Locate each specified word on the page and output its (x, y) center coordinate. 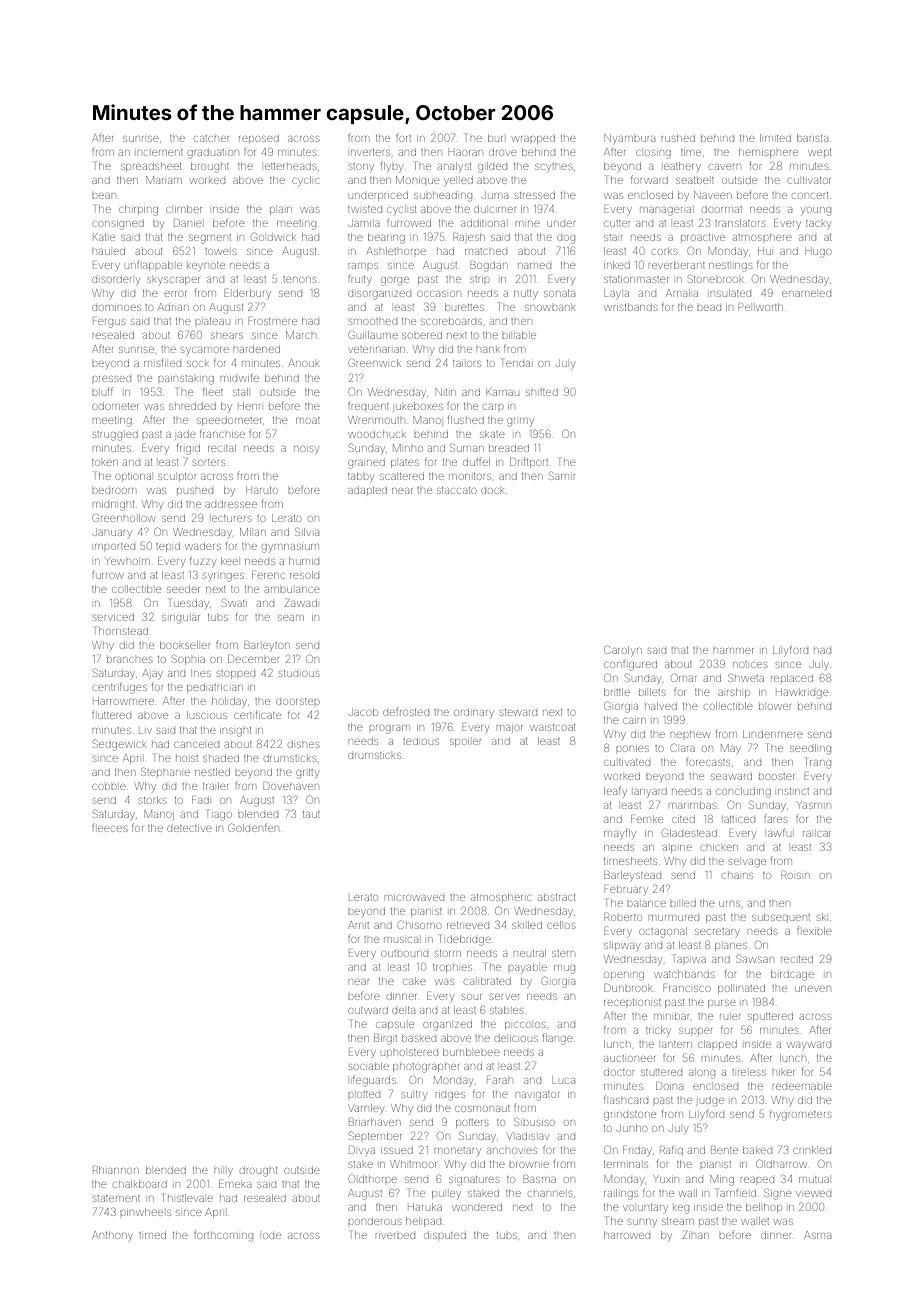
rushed (678, 138)
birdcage (792, 975)
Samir (562, 475)
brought (210, 167)
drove (503, 153)
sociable (369, 1066)
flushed (466, 419)
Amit (359, 925)
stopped (236, 674)
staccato (456, 490)
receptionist (632, 1002)
